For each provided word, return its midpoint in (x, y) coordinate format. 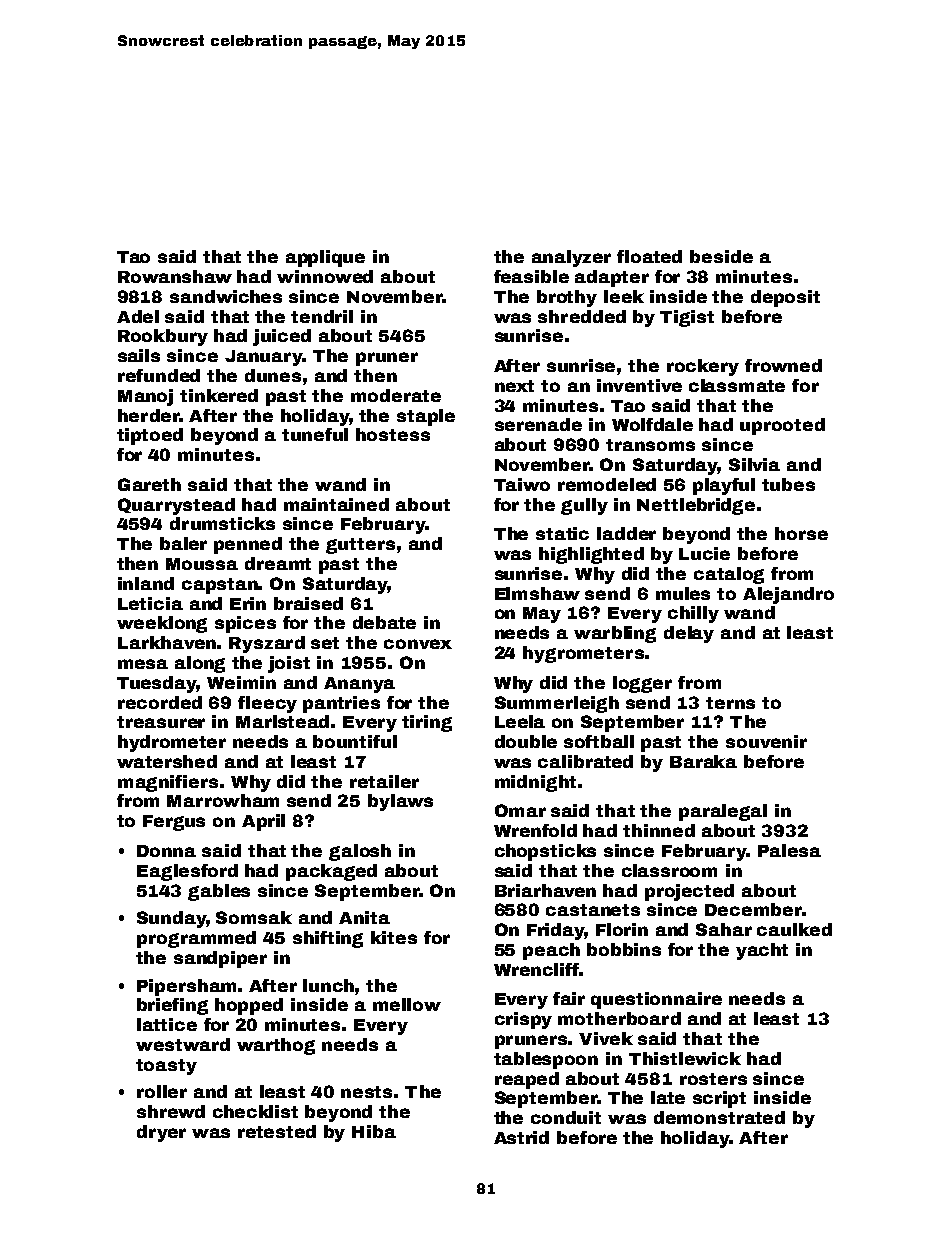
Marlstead (282, 721)
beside (721, 256)
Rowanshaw (175, 276)
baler (183, 543)
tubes (788, 484)
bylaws (400, 802)
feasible (531, 276)
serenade (538, 424)
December (753, 909)
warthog (276, 1046)
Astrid (521, 1137)
